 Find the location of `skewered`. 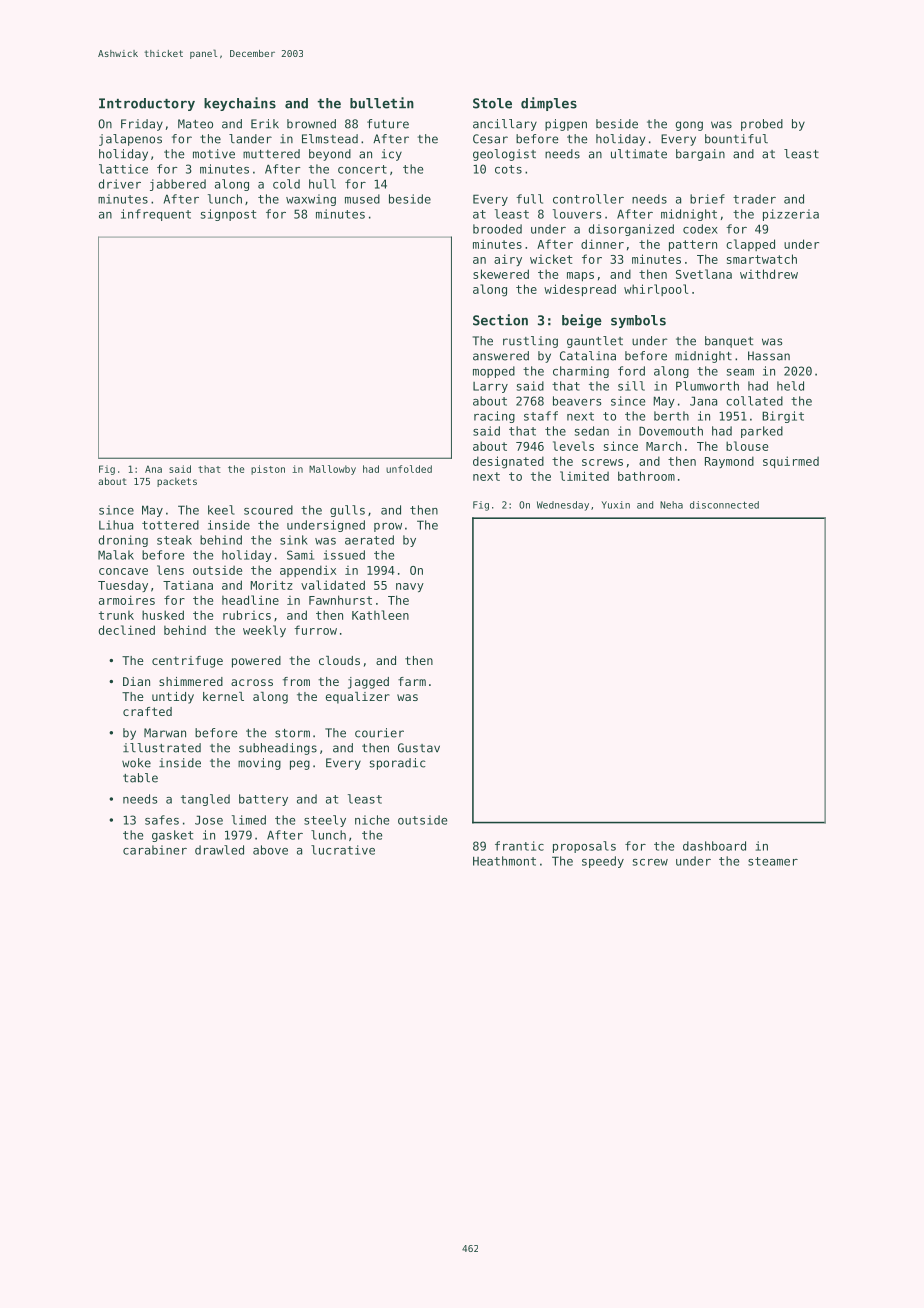

skewered is located at coordinates (501, 274).
